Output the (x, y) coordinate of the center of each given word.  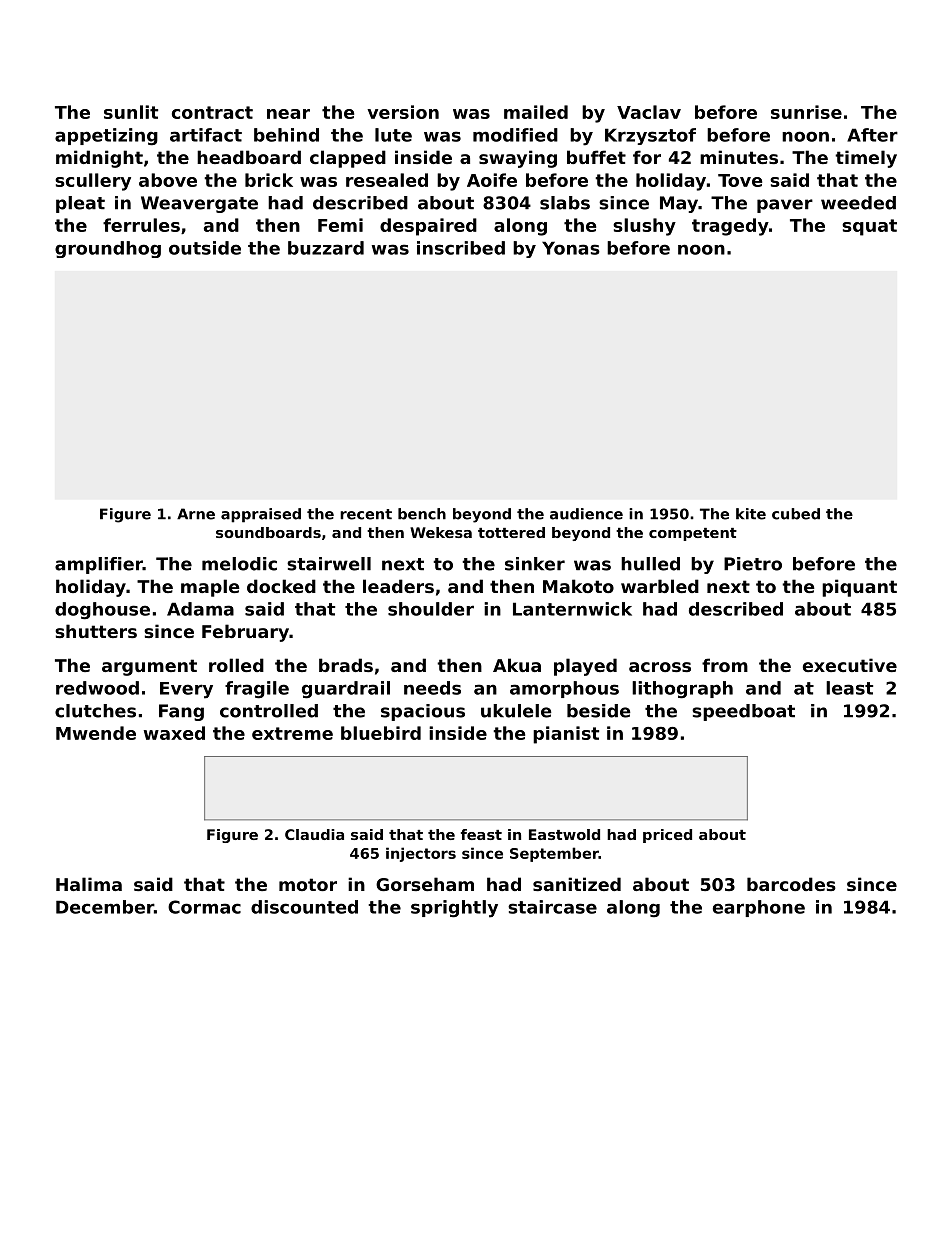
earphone (759, 908)
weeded (858, 203)
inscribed (461, 248)
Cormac (204, 907)
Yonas (571, 248)
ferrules (141, 225)
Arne (196, 514)
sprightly (454, 909)
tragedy (730, 227)
